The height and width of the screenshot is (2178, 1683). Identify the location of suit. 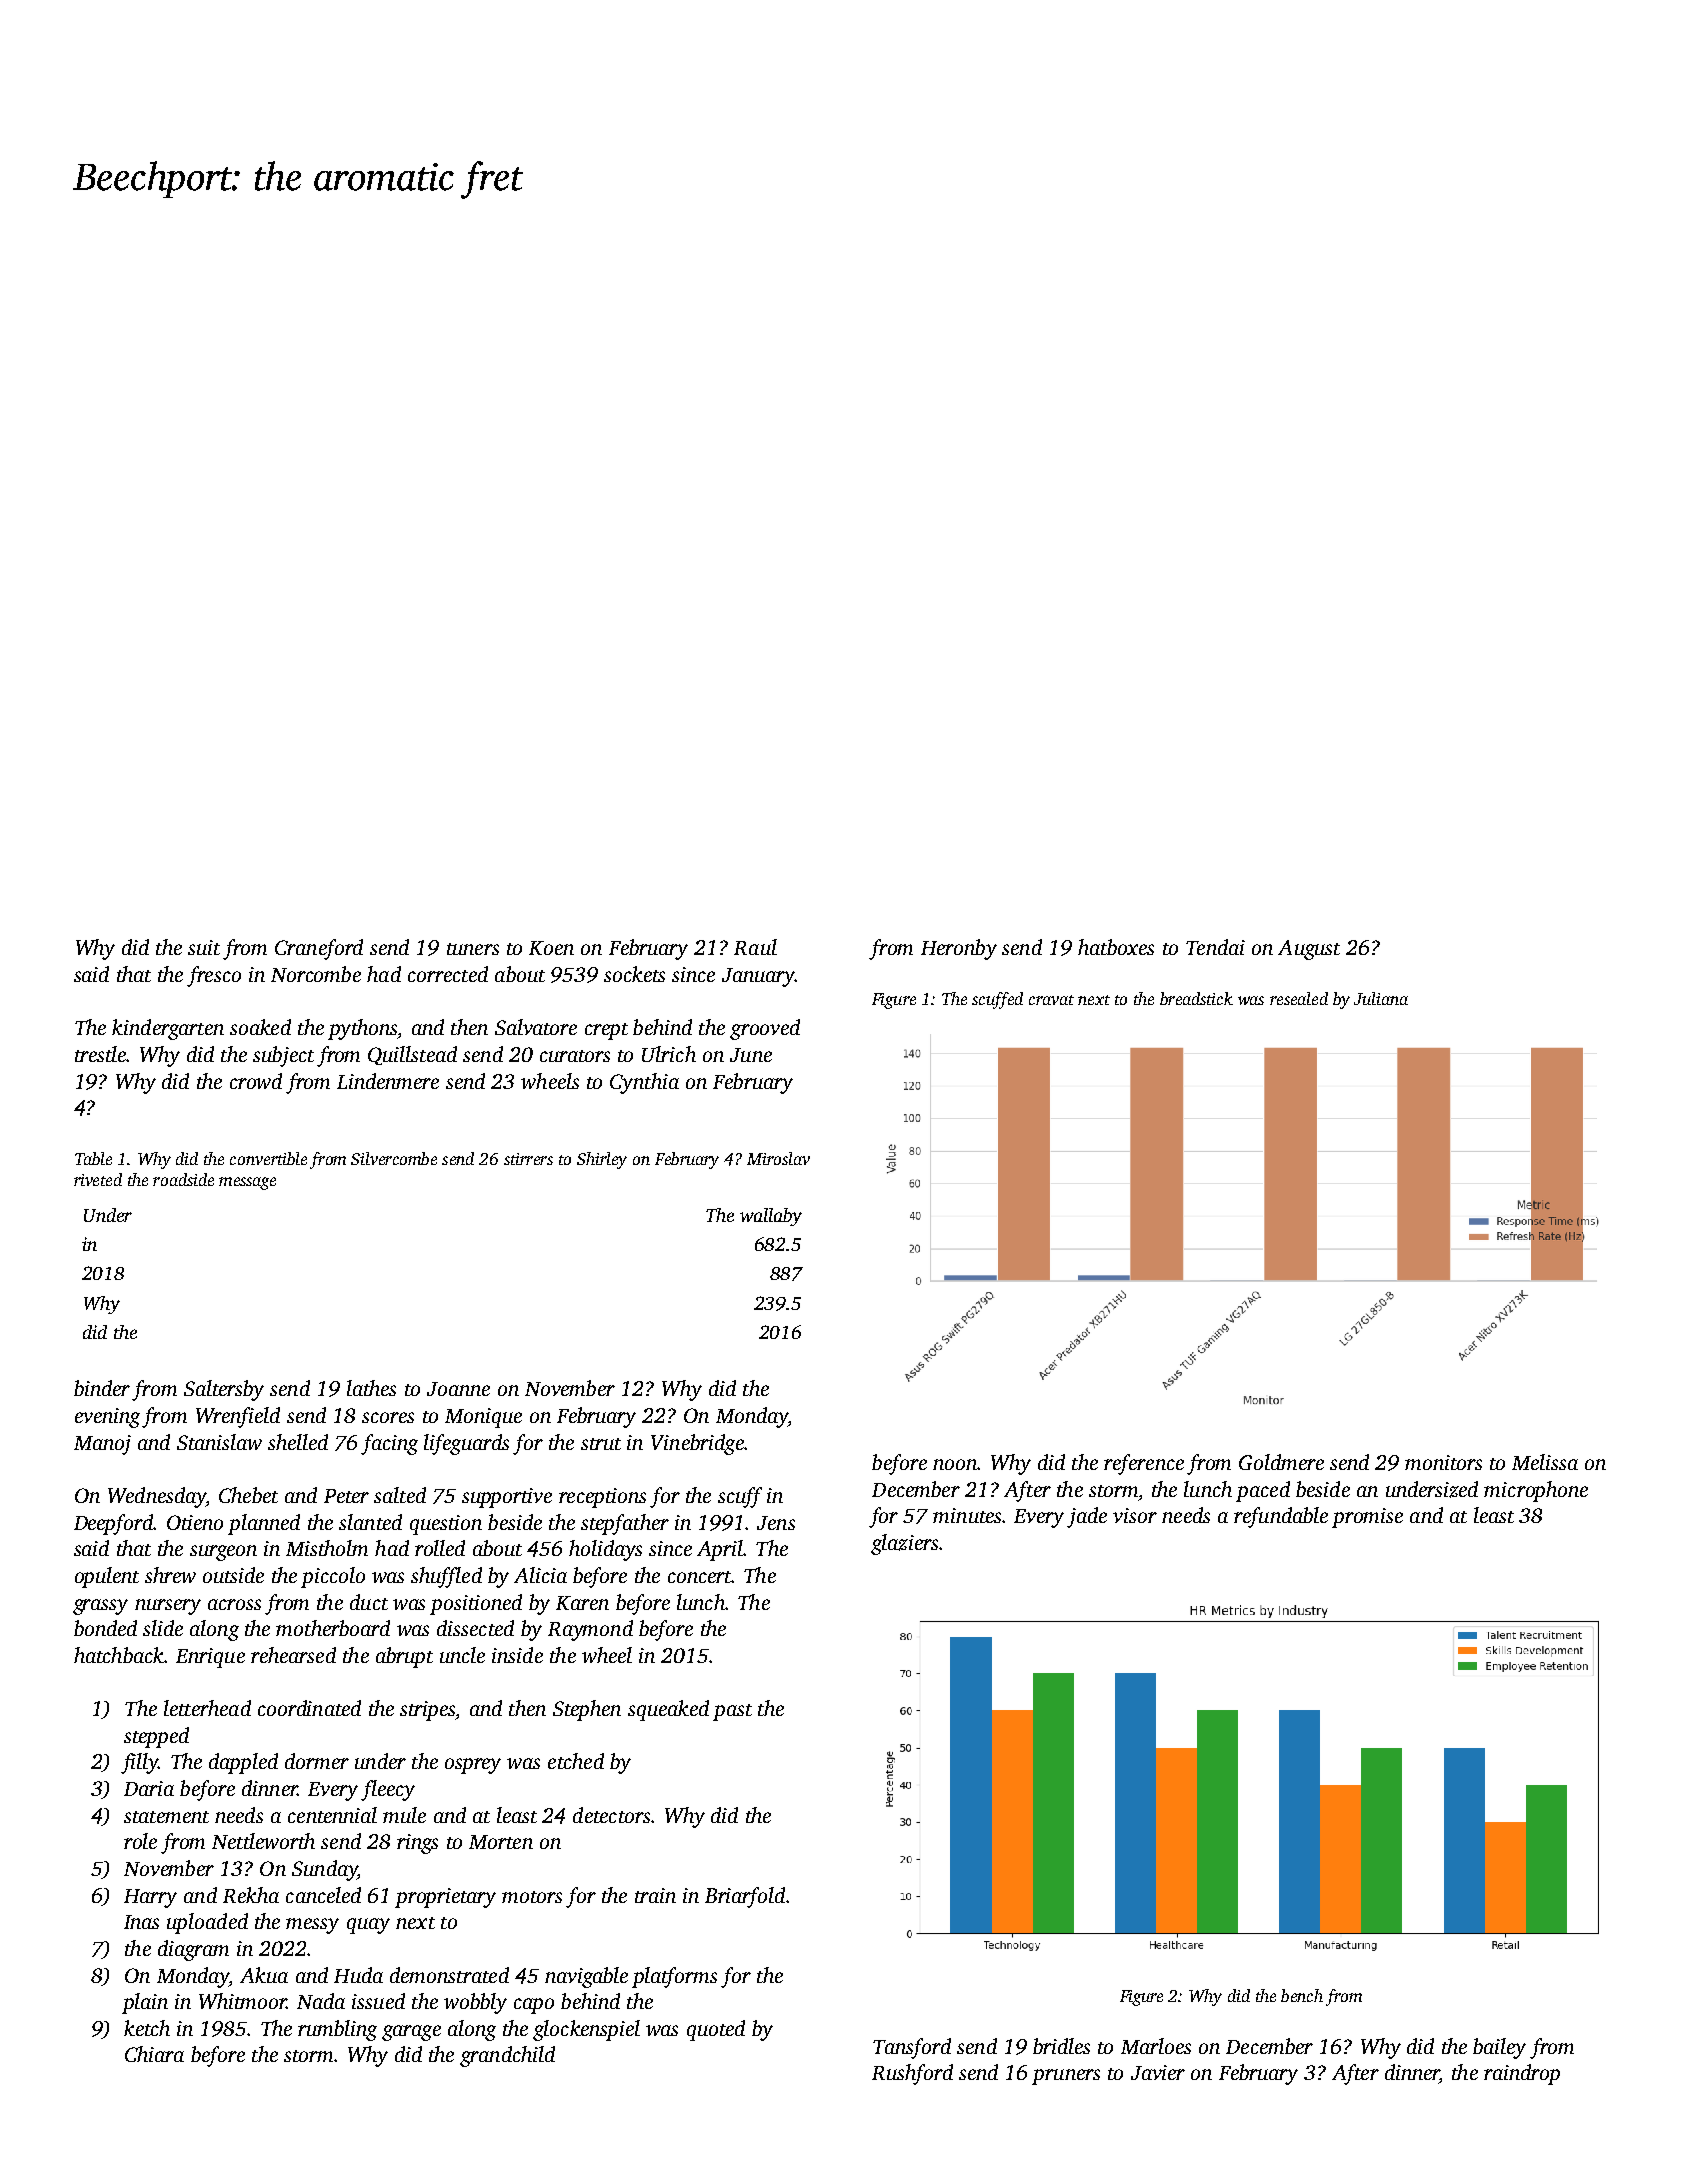
(204, 947).
